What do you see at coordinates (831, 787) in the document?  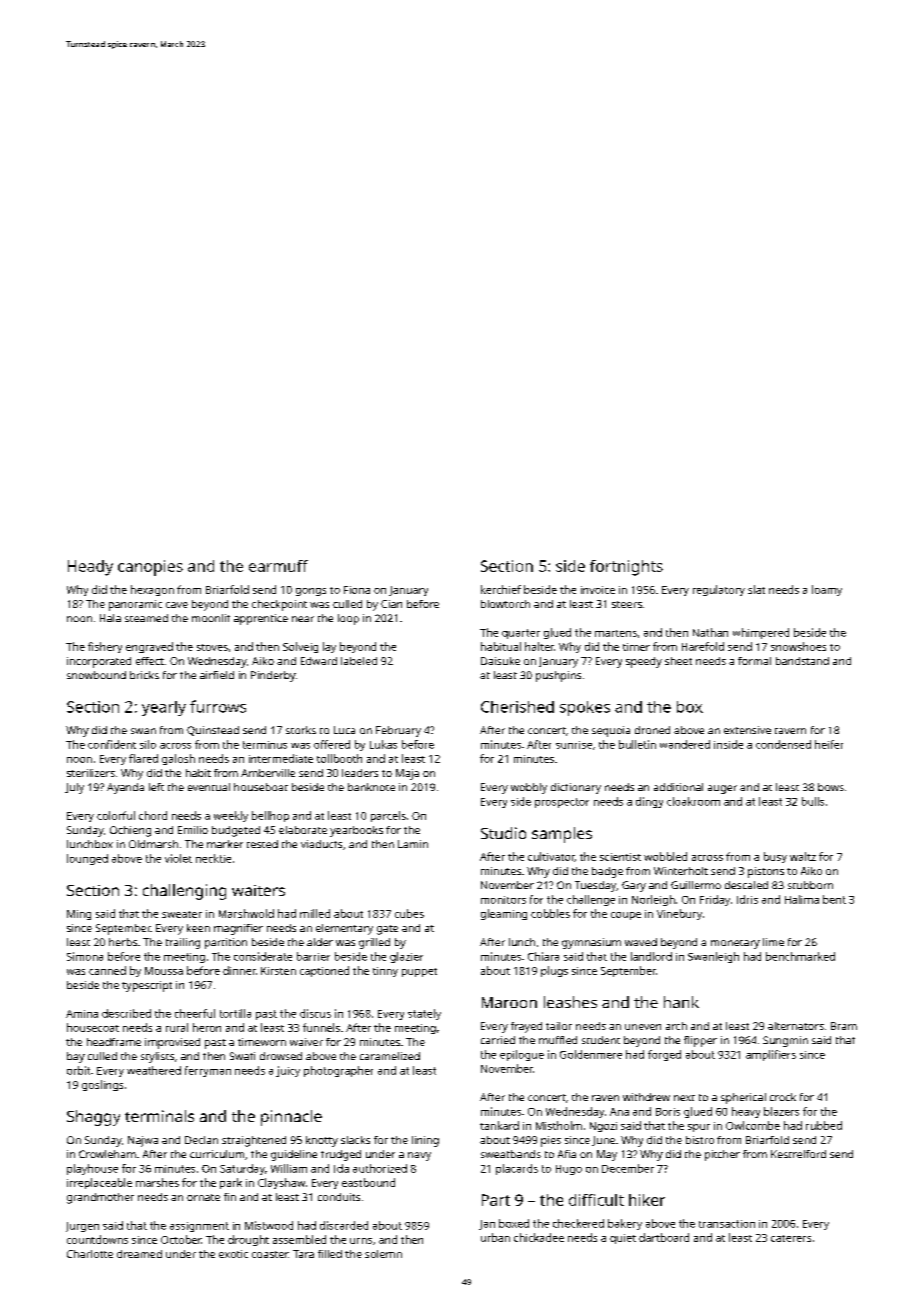 I see `bows` at bounding box center [831, 787].
